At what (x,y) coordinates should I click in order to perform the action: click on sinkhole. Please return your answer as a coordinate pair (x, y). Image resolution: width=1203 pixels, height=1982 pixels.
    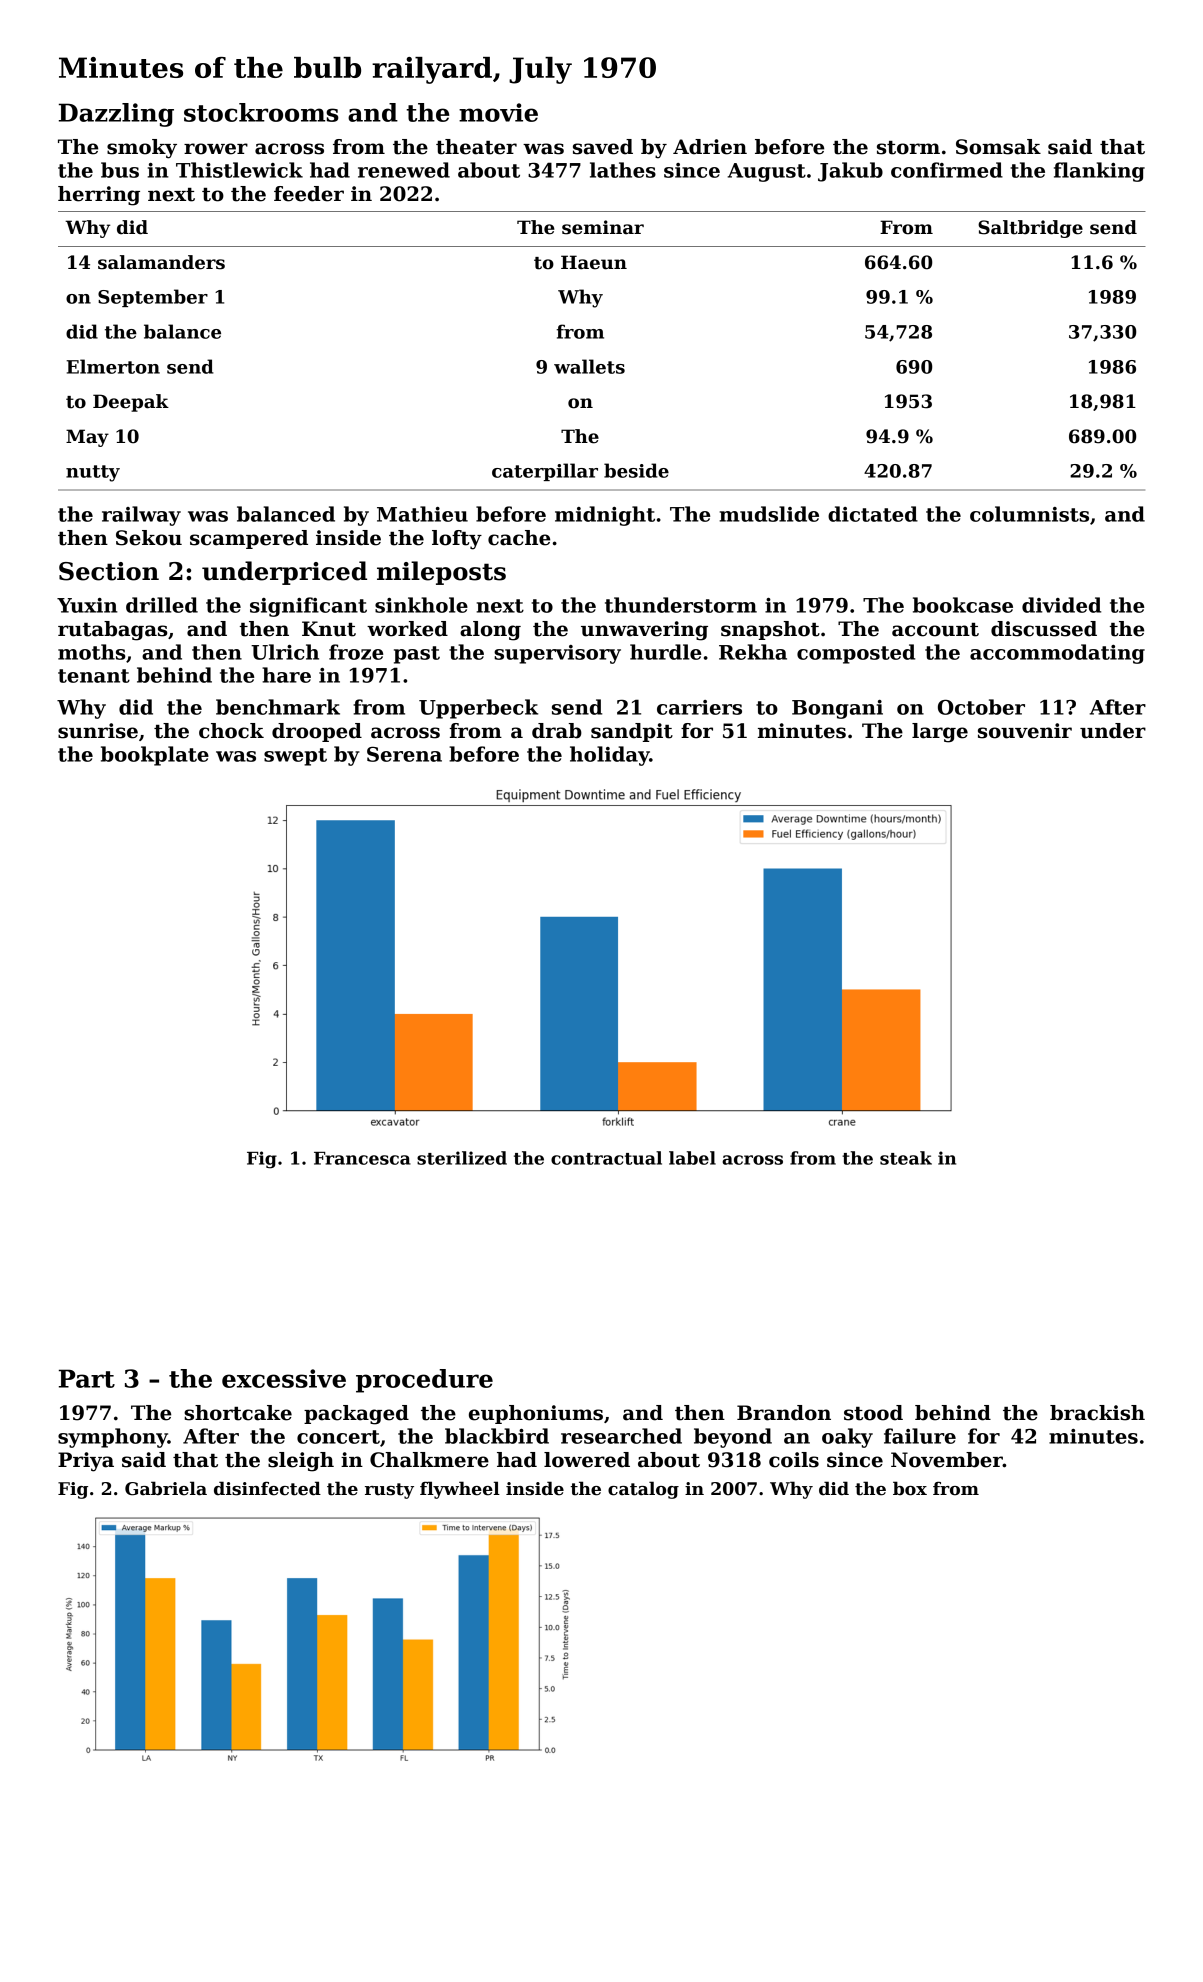
    Looking at the image, I should click on (421, 605).
